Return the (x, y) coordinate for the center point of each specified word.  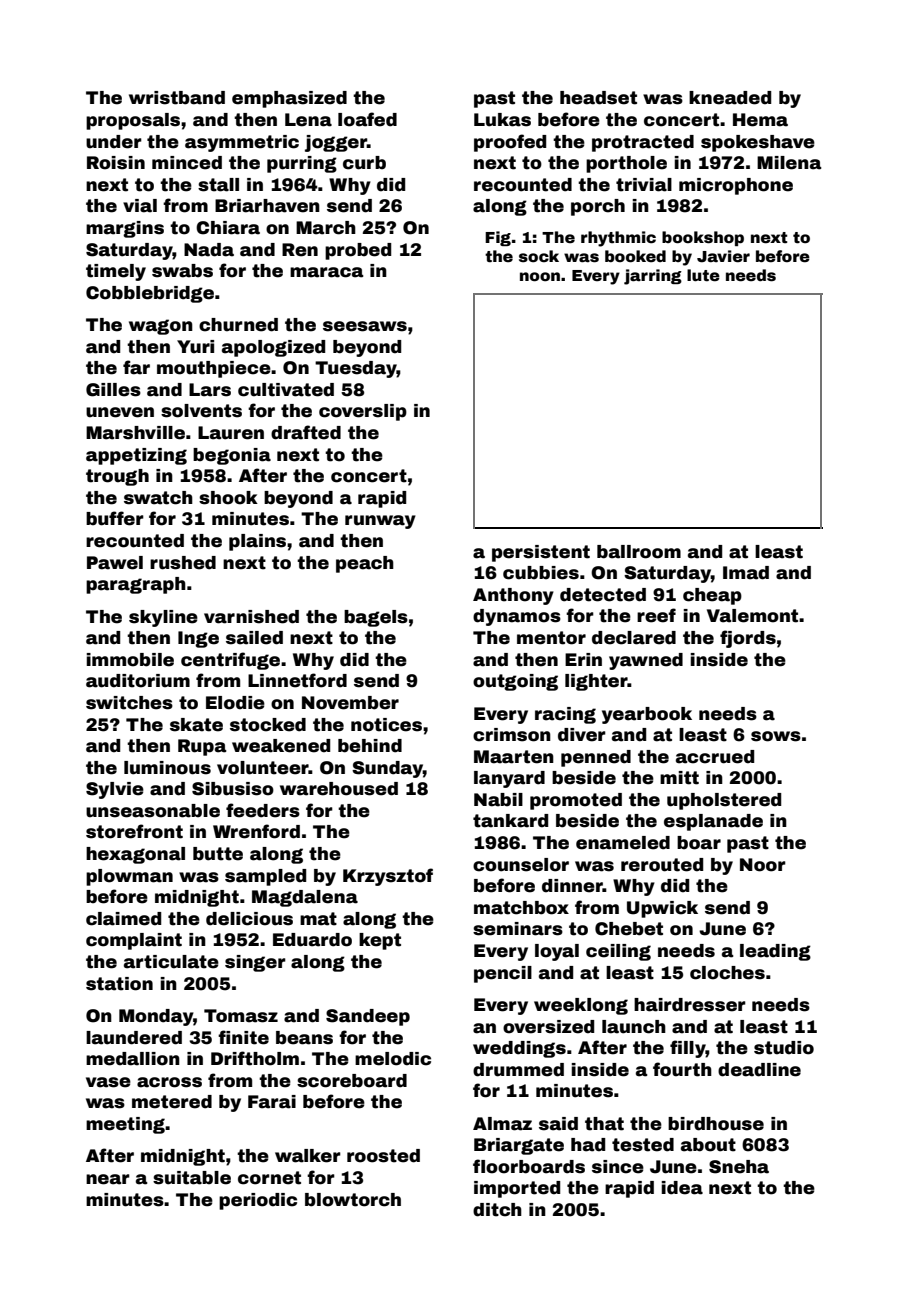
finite (243, 1037)
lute (703, 275)
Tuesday (356, 369)
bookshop (703, 238)
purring (302, 164)
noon (540, 277)
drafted (306, 432)
